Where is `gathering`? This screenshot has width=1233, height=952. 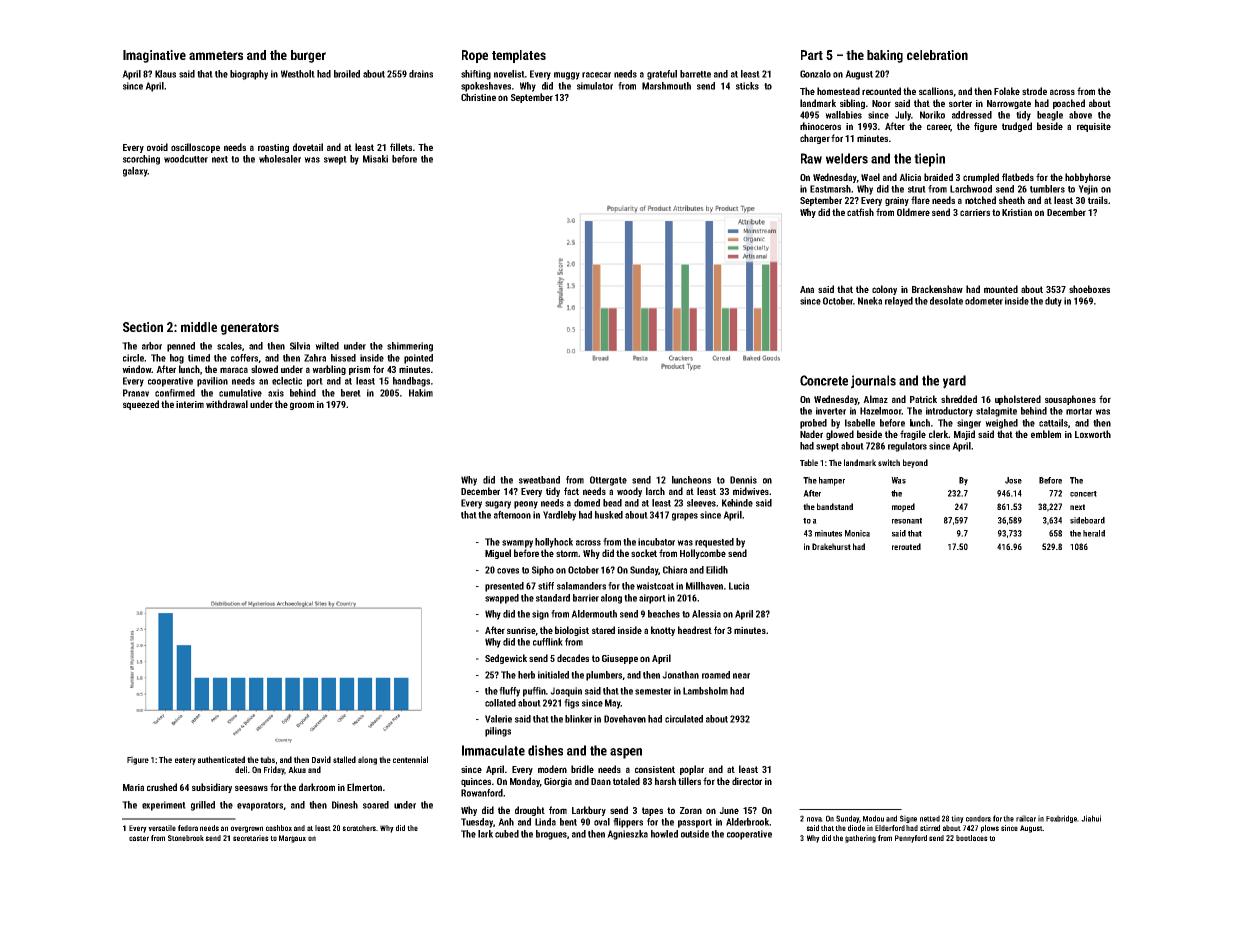 gathering is located at coordinates (860, 839).
